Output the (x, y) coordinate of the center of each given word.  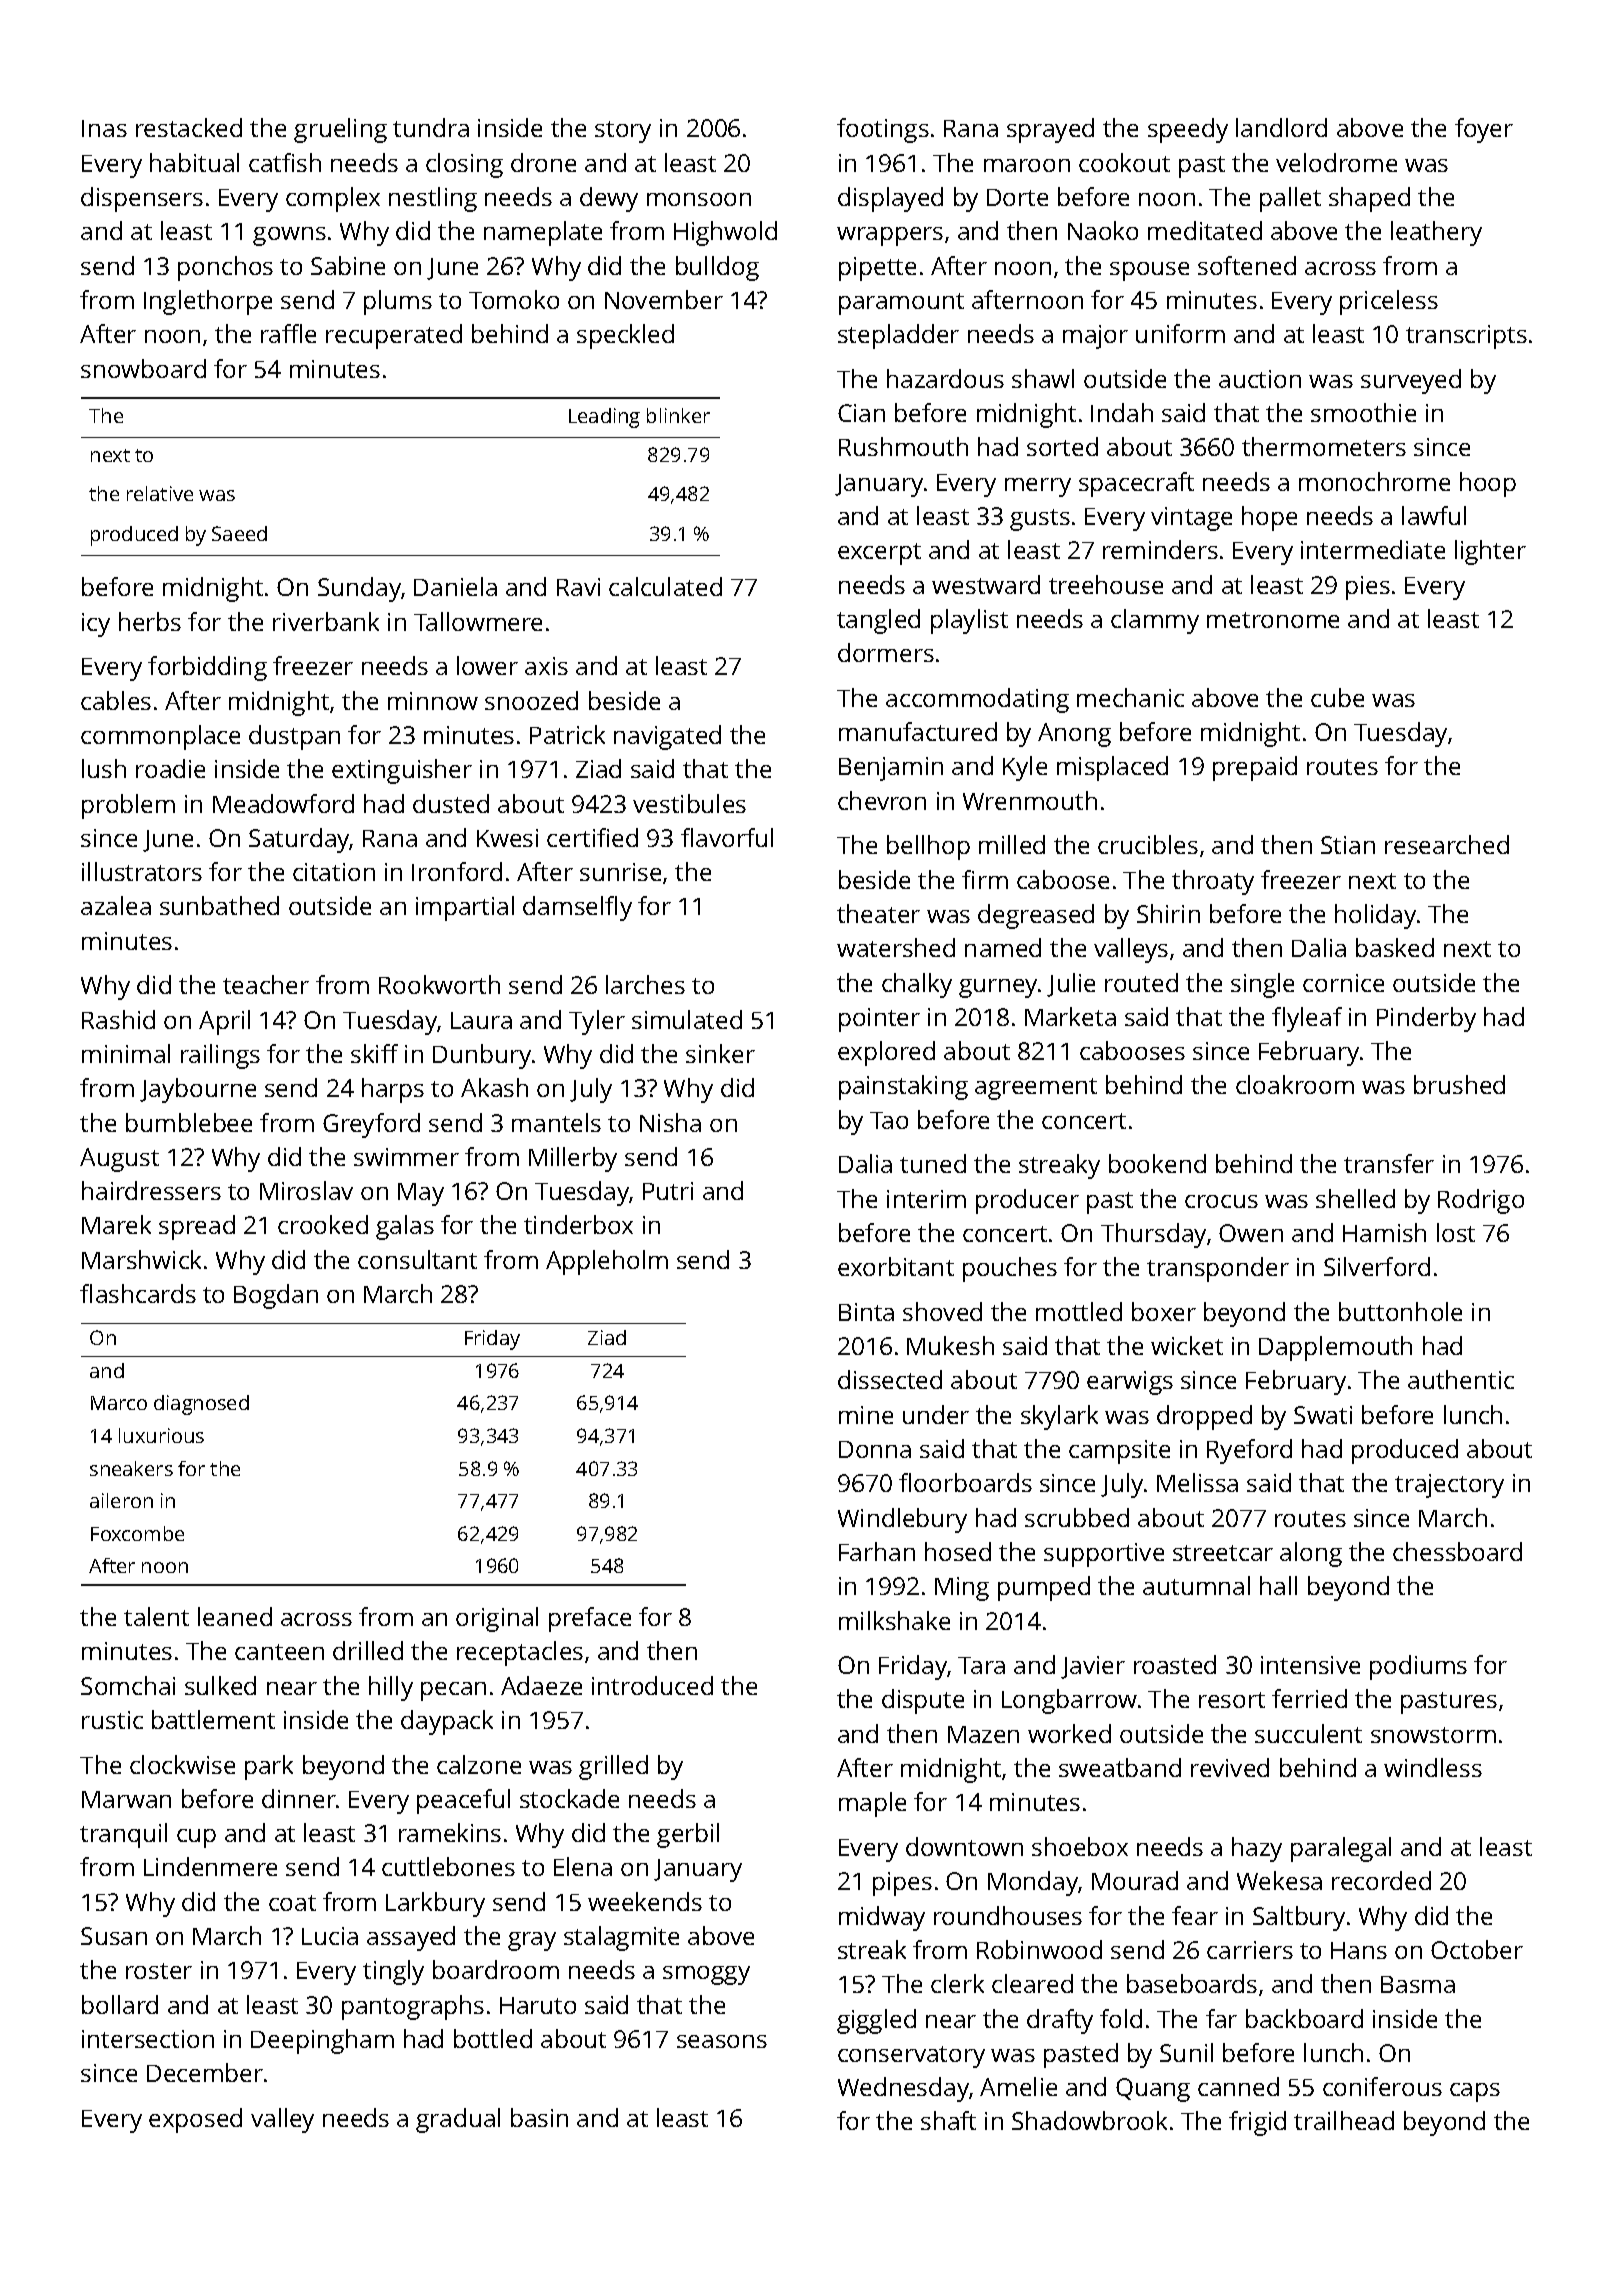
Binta (866, 1312)
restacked (189, 127)
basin (539, 2117)
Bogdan (276, 1296)
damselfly (577, 908)
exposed (195, 2120)
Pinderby (1426, 1019)
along (1311, 1554)
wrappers (890, 236)
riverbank (326, 621)
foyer (1484, 130)
